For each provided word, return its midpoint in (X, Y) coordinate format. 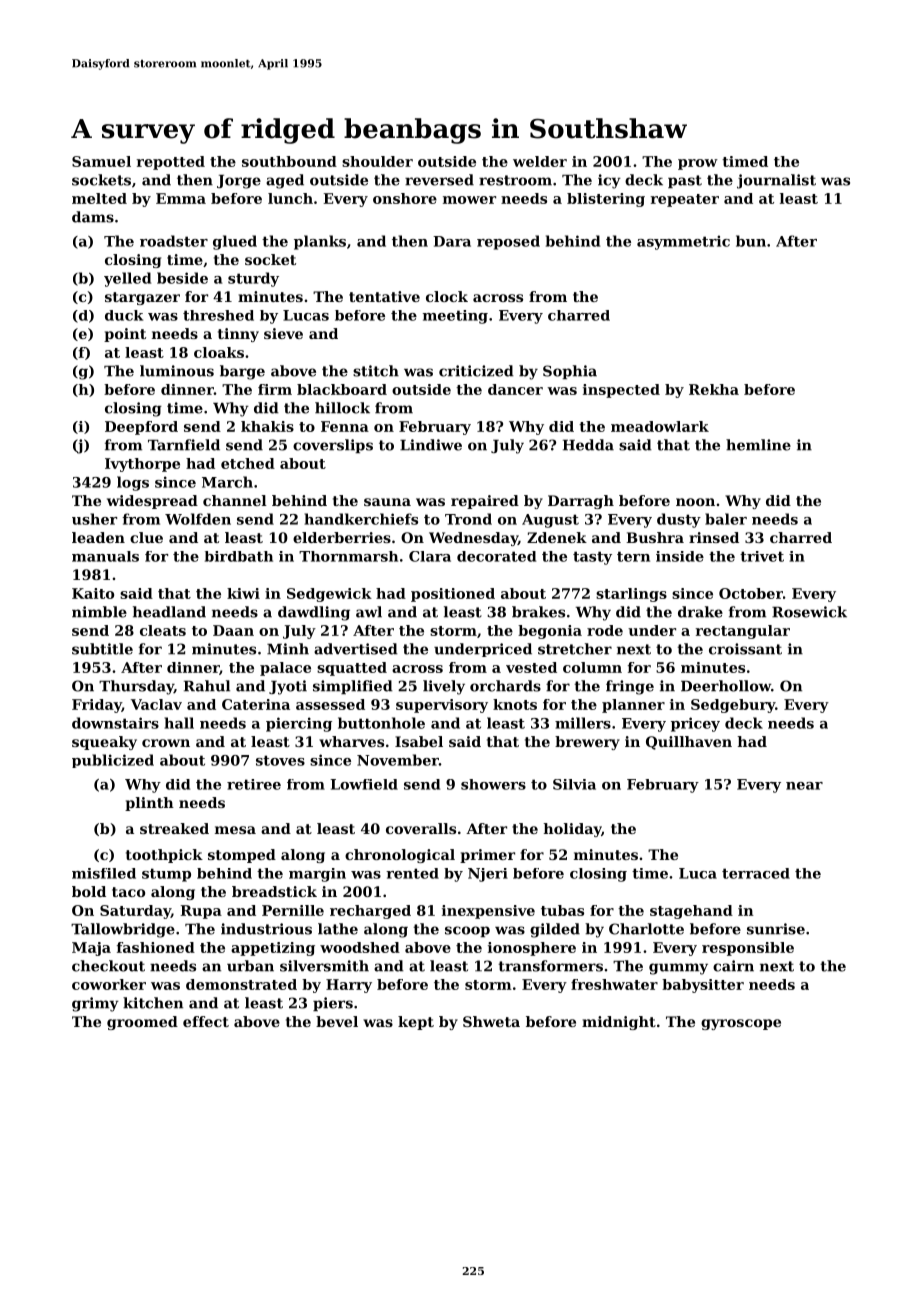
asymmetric (683, 242)
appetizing (273, 949)
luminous (177, 371)
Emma (181, 198)
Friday (97, 706)
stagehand (691, 912)
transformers (550, 966)
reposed (508, 242)
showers (493, 784)
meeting (455, 317)
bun (751, 241)
